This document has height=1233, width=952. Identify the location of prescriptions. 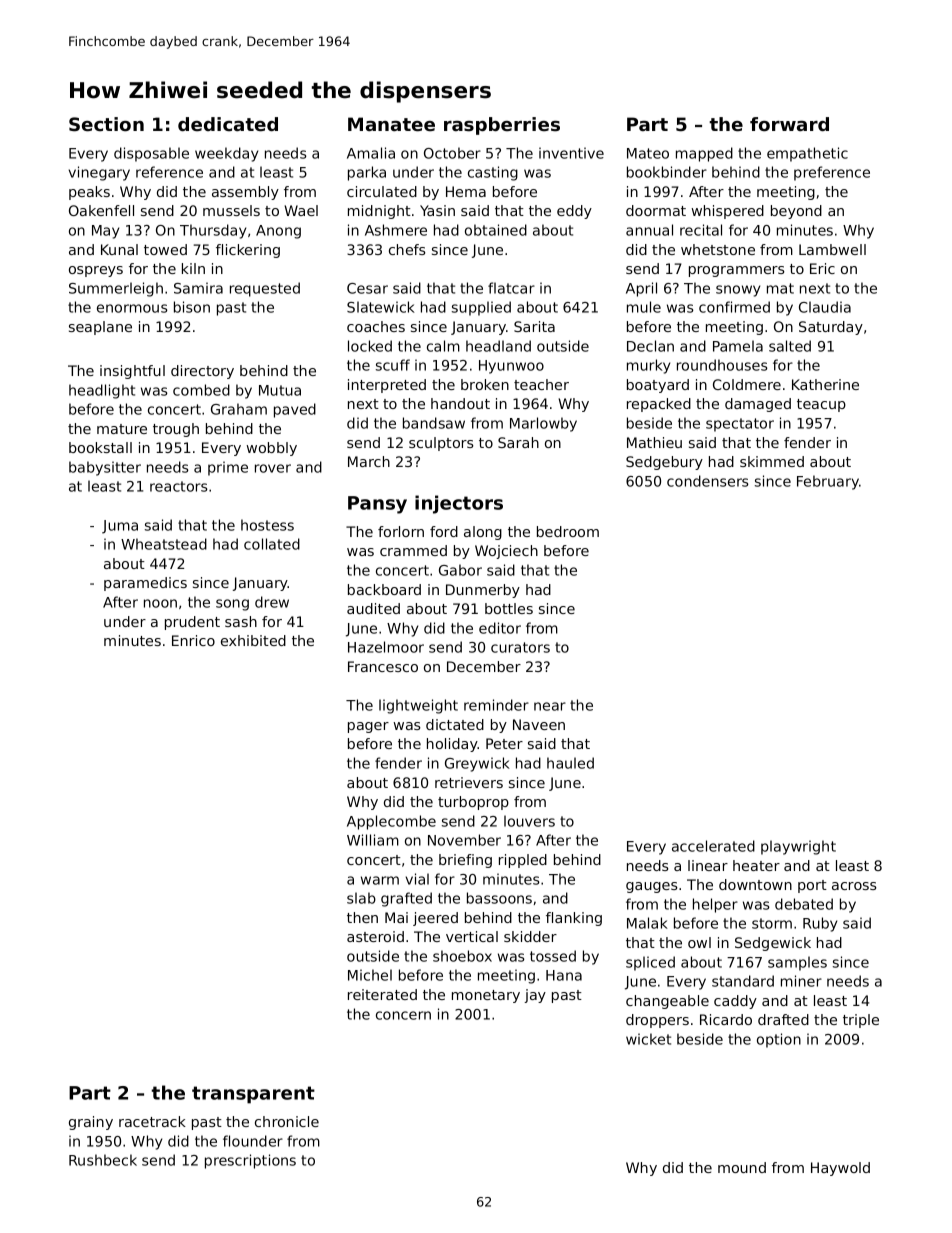
(250, 1161).
